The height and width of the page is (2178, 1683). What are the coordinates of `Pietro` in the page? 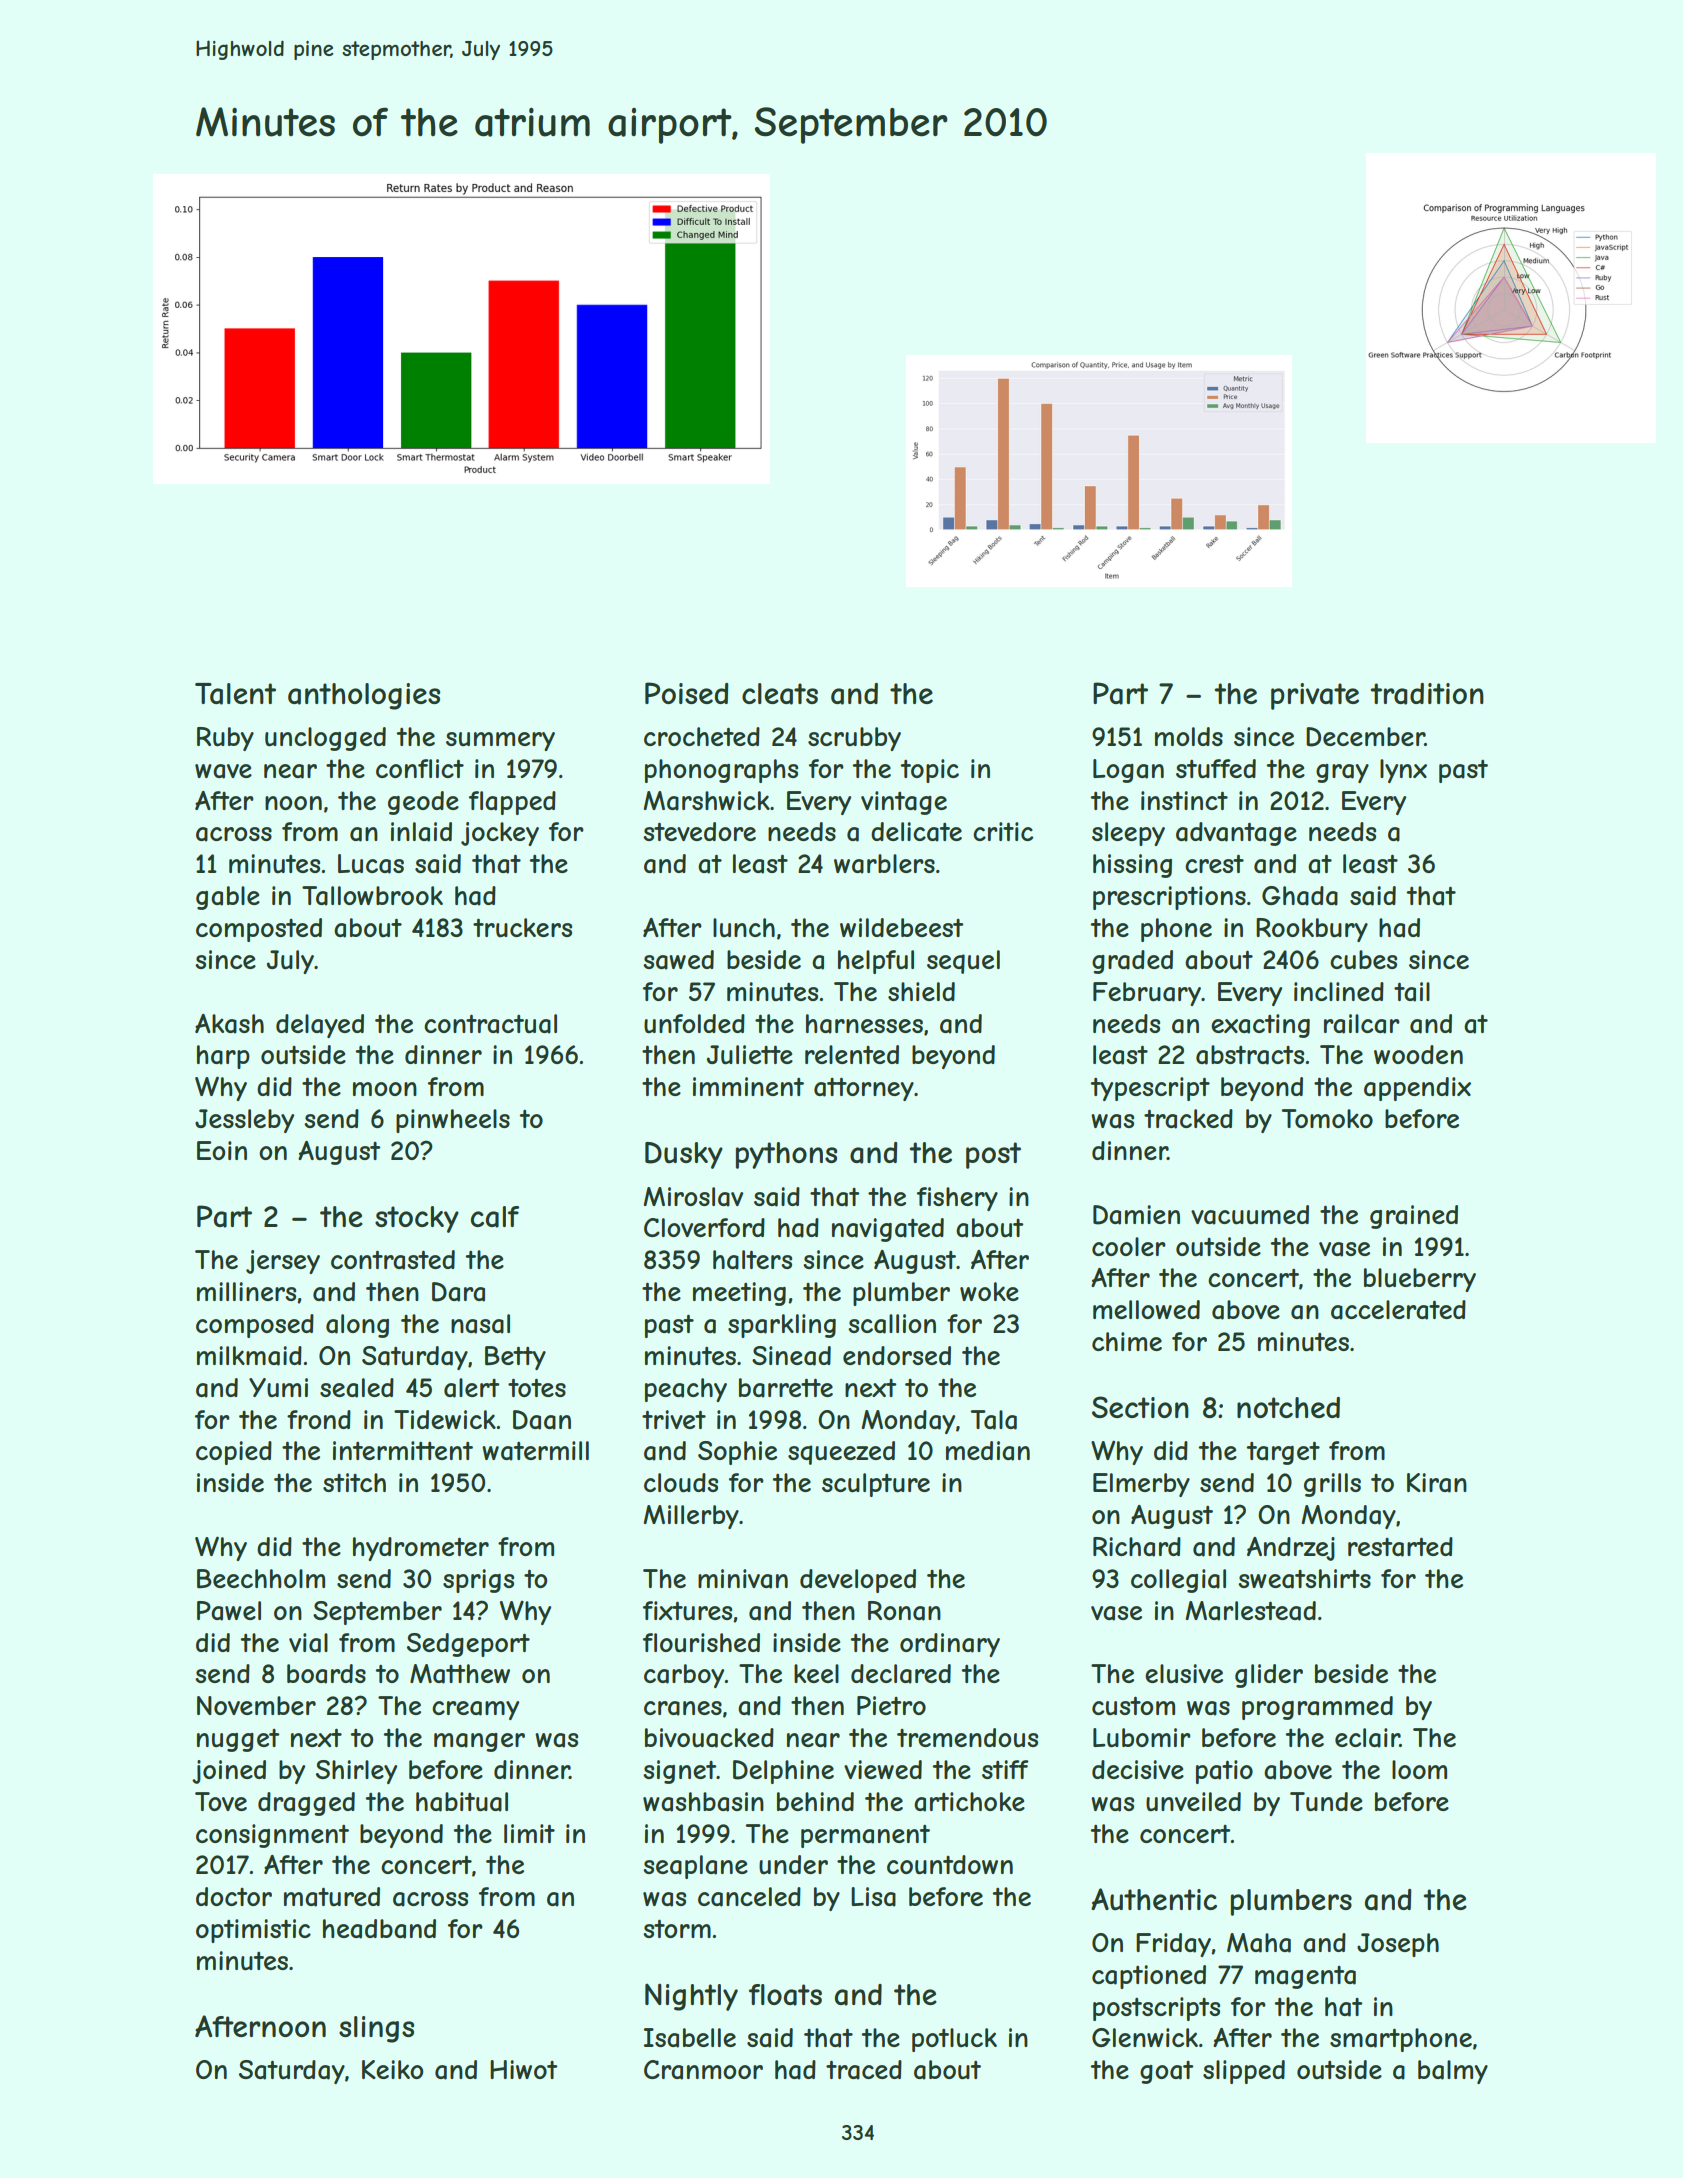 It's located at (891, 1705).
